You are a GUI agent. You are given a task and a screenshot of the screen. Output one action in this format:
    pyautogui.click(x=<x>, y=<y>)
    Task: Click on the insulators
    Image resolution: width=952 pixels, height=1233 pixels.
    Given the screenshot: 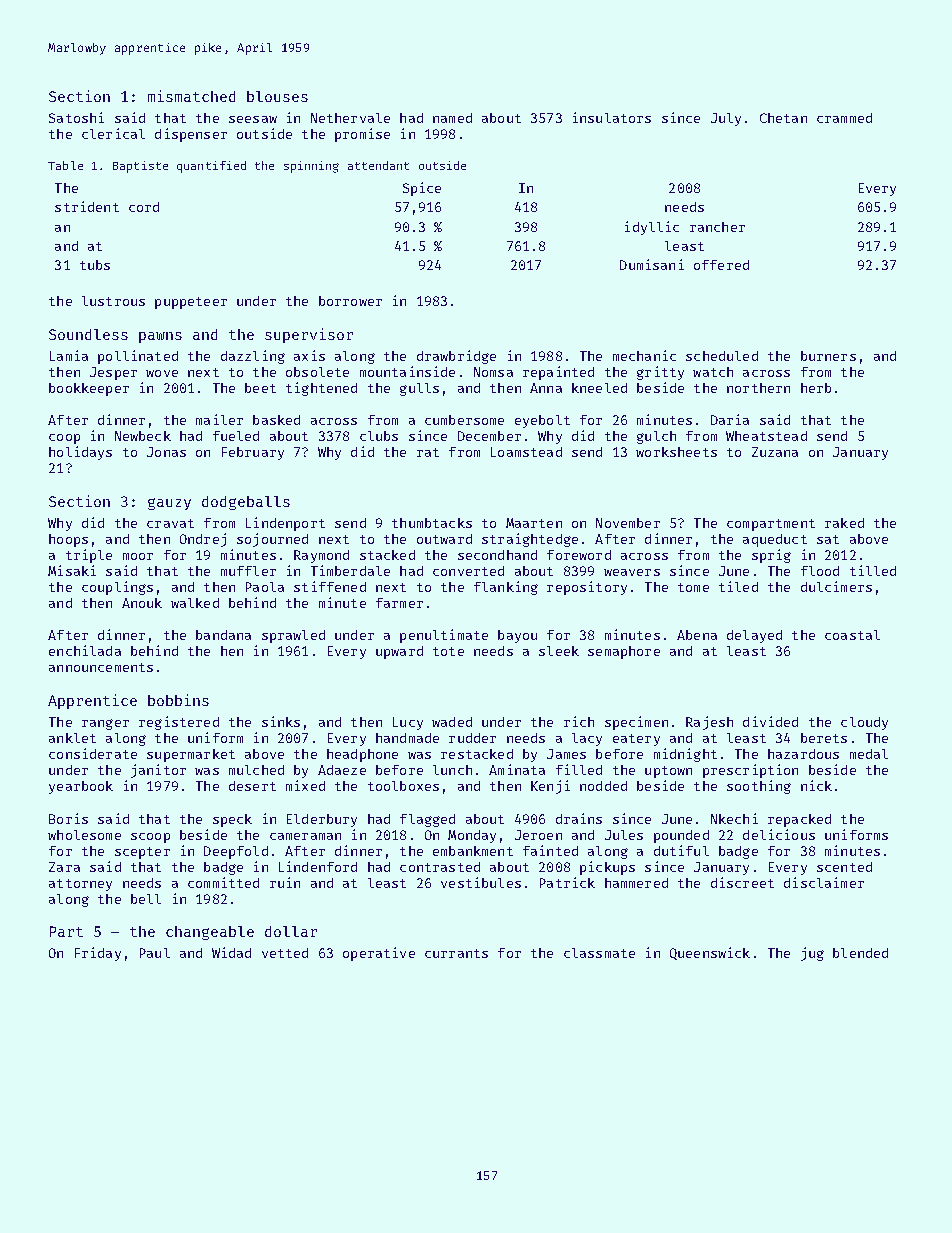 What is the action you would take?
    pyautogui.click(x=612, y=117)
